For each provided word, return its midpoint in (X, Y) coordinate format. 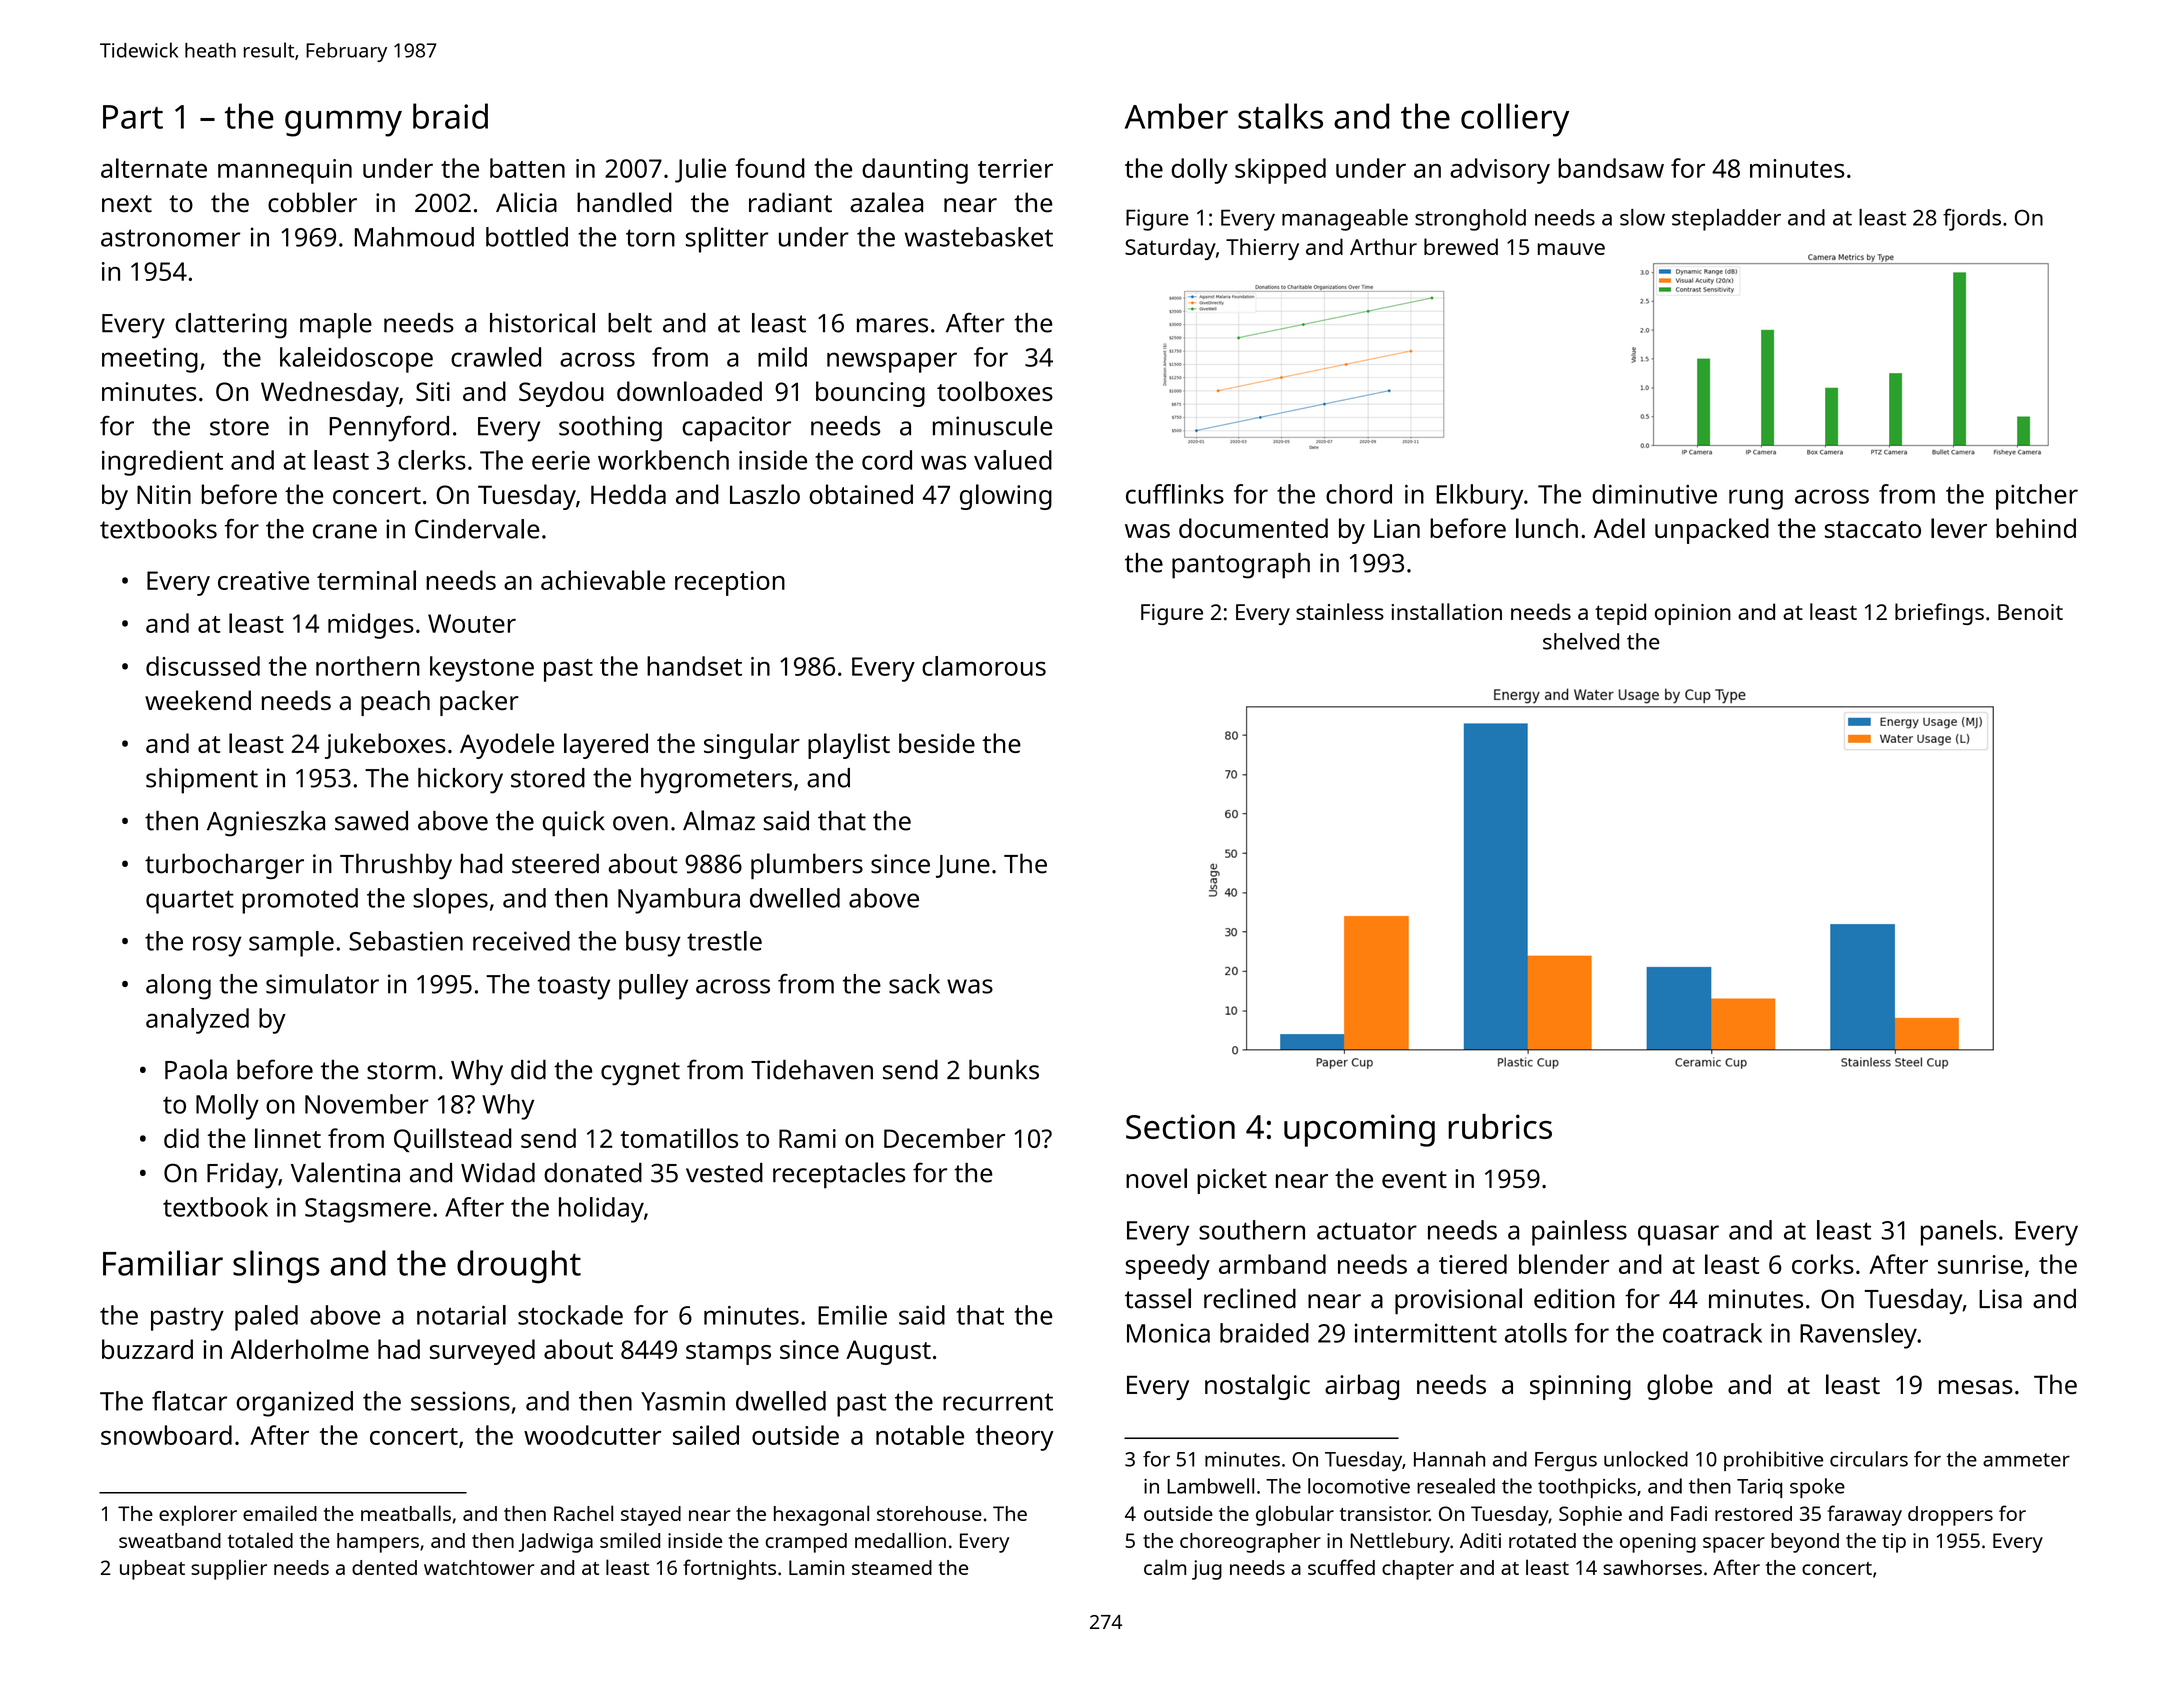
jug (1207, 1570)
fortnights (729, 1569)
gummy (343, 123)
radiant (790, 202)
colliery (1515, 120)
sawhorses (1652, 1567)
